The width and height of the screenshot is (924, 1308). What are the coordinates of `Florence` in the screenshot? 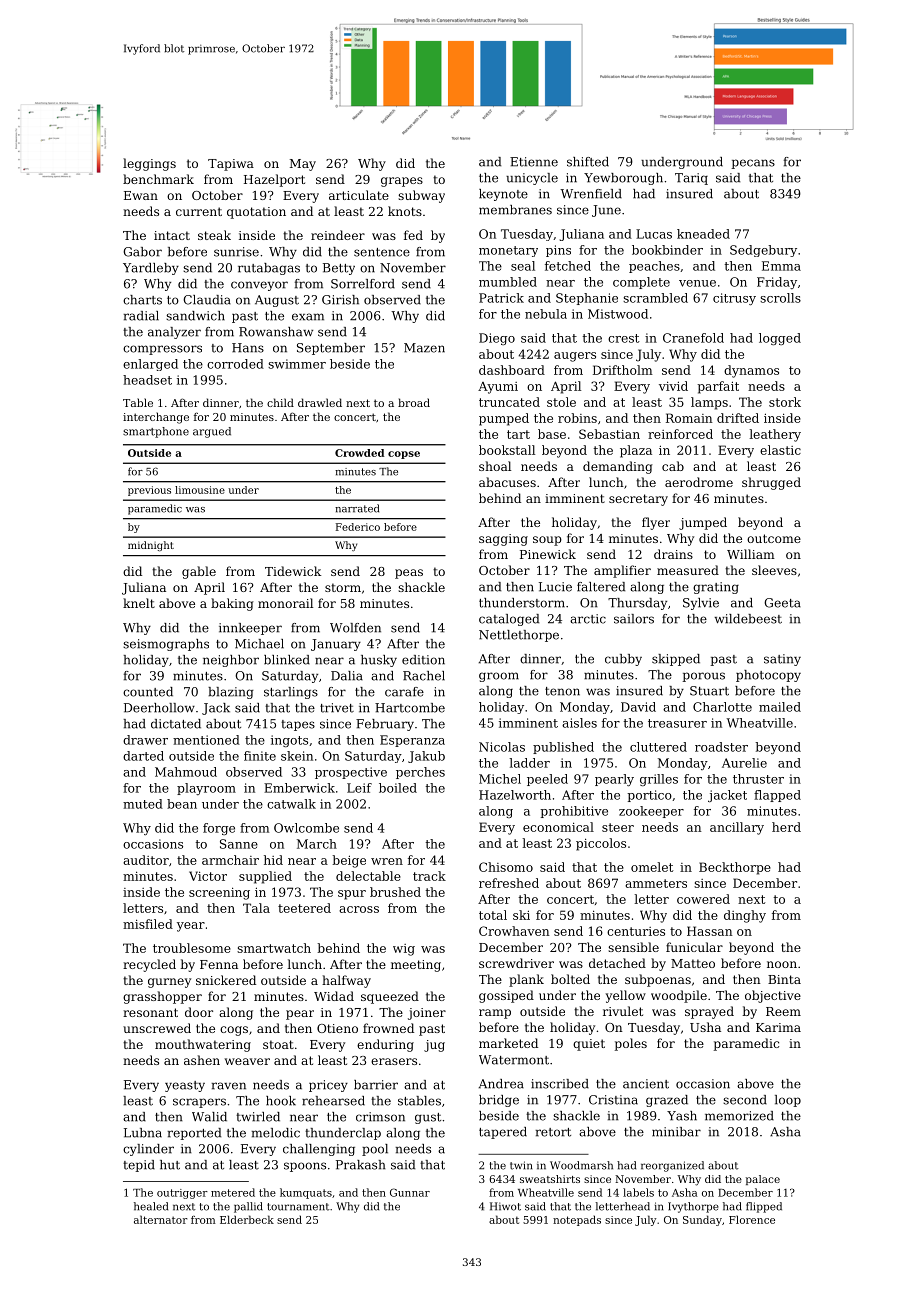 It's located at (752, 1219).
